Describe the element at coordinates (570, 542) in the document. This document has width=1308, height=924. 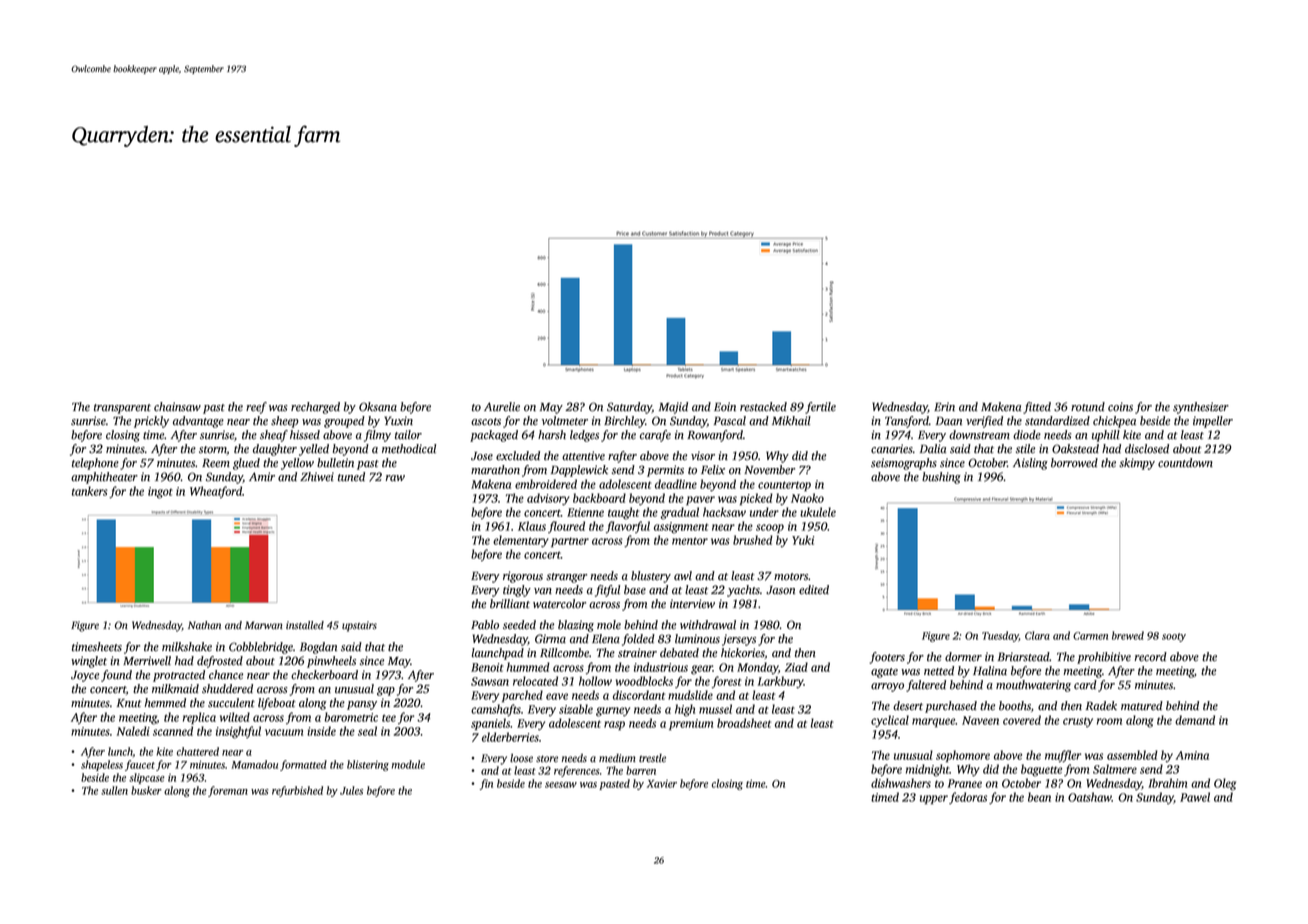
I see `partner` at that location.
